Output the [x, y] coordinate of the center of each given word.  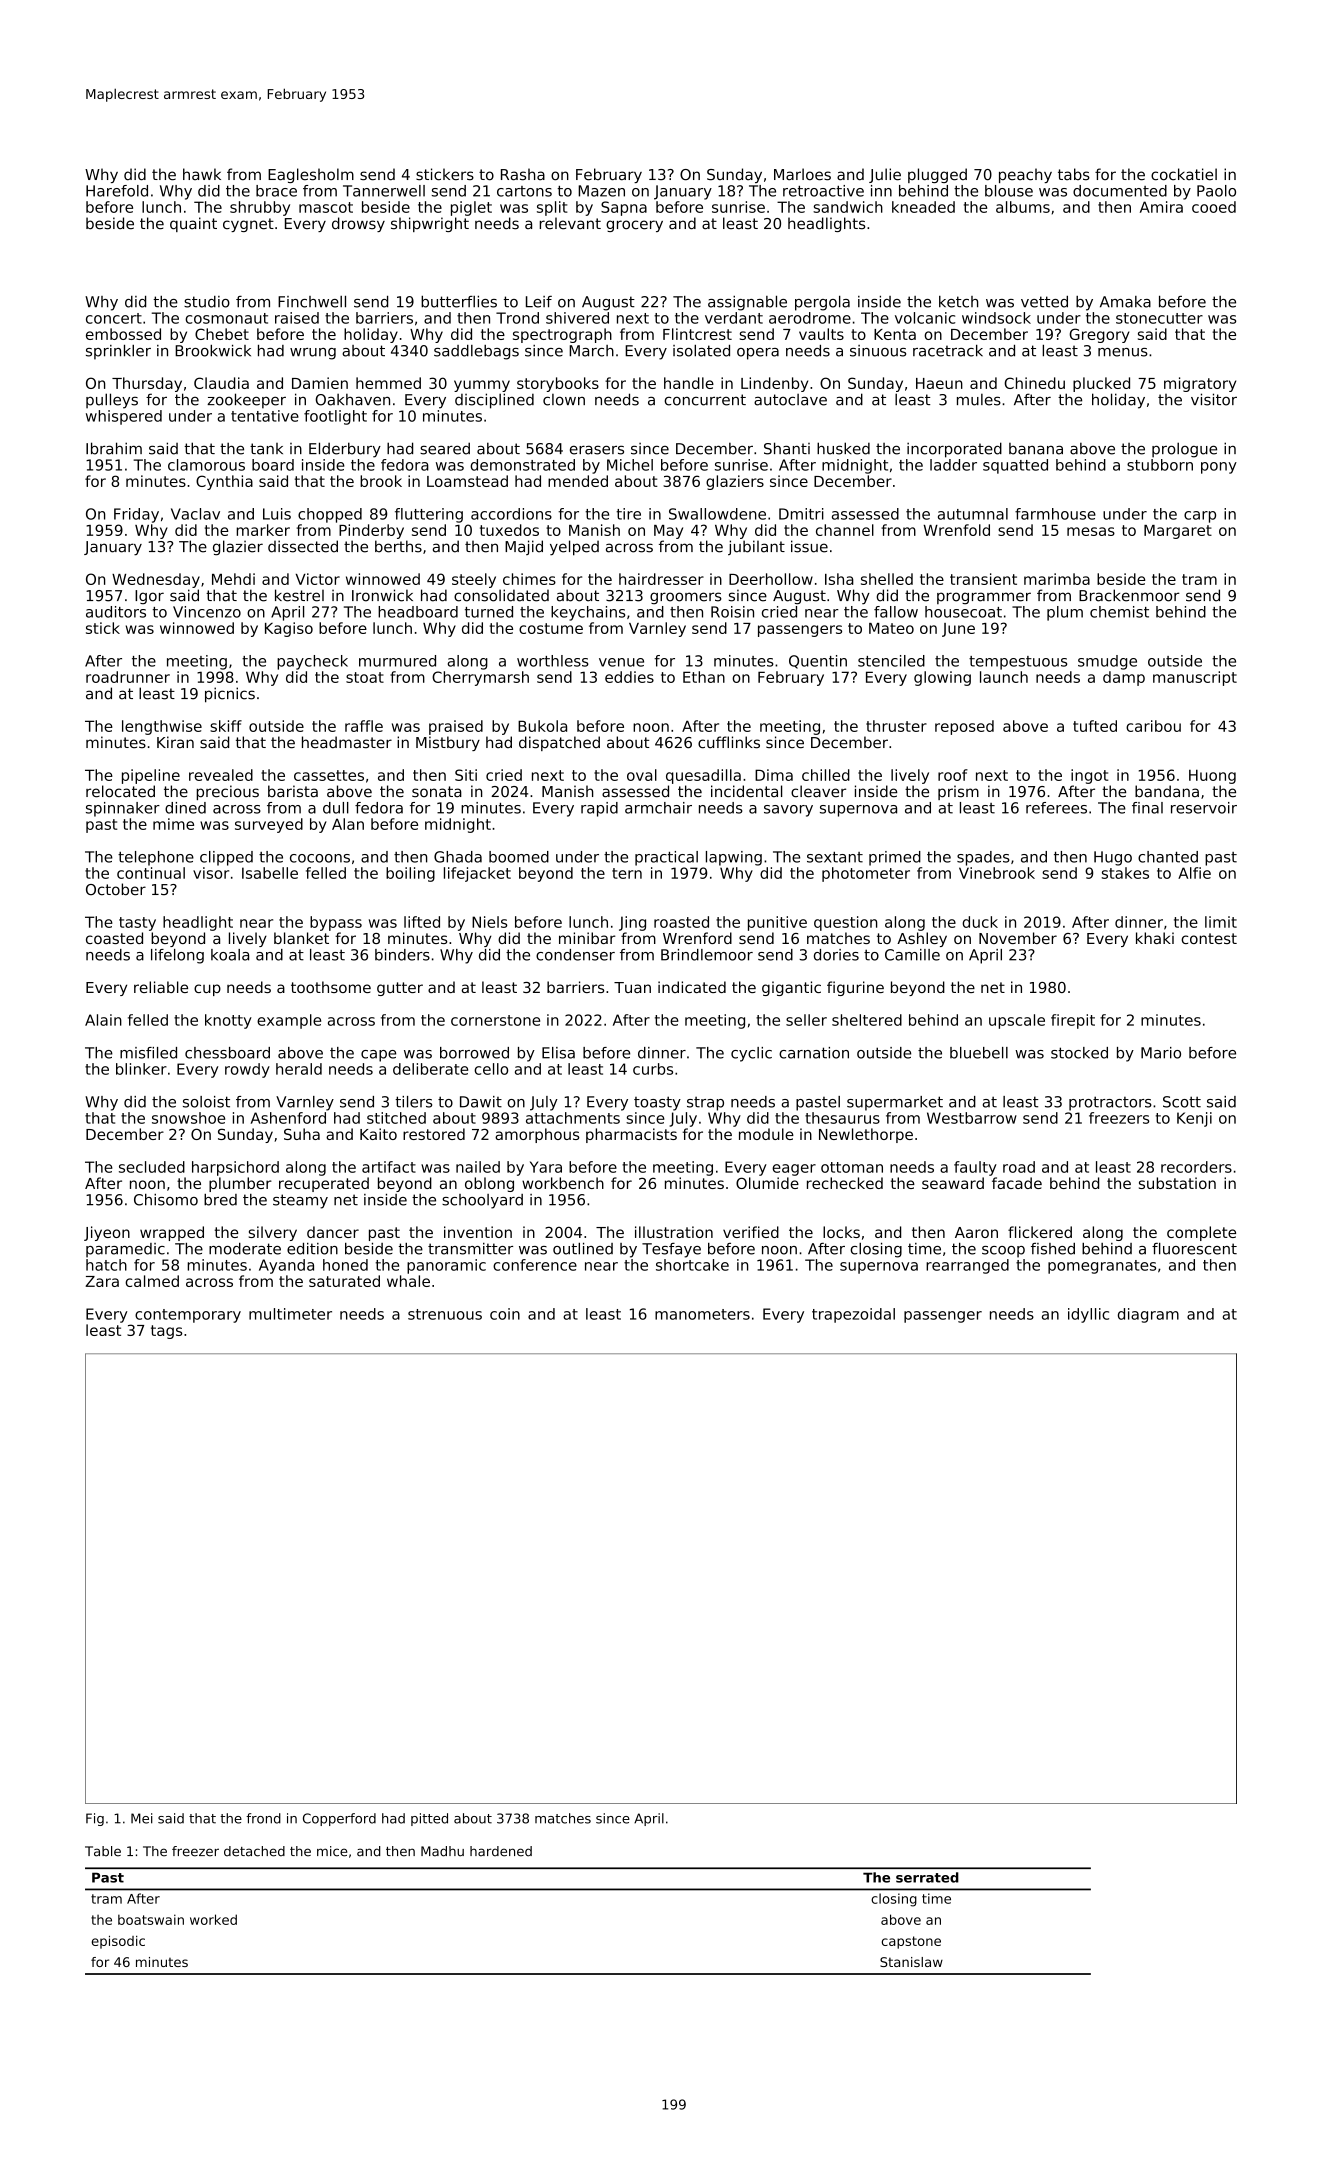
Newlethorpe [866, 1135]
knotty [228, 1021]
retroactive [823, 191]
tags [166, 1332]
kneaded [923, 207]
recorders [1196, 1167]
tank [266, 449]
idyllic [1088, 1315]
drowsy [358, 224]
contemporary [188, 1316]
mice [332, 1851]
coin [505, 1314]
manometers [702, 1314]
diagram [1148, 1315]
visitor [1214, 399]
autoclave [790, 400]
